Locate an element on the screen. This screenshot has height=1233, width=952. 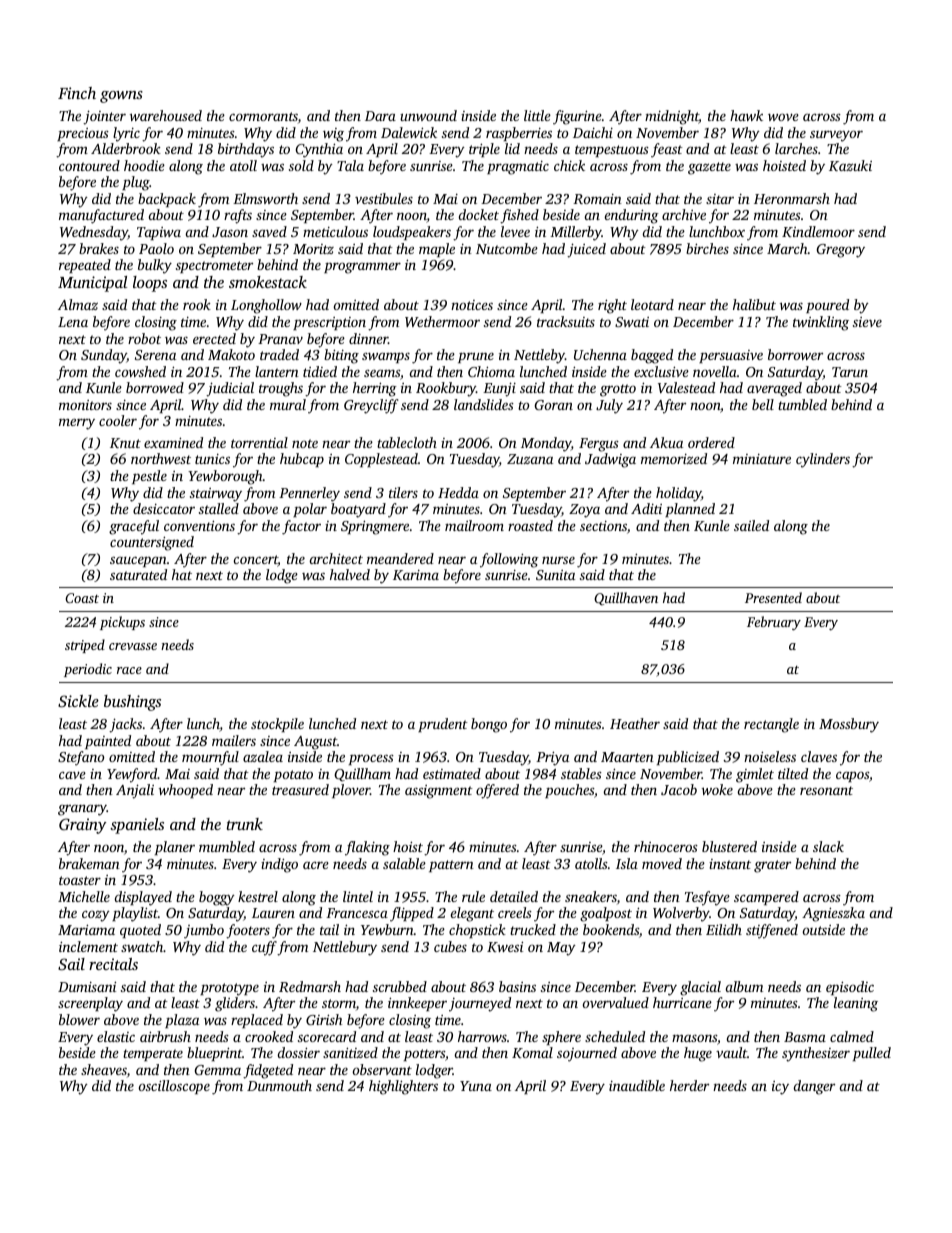
blustered is located at coordinates (729, 846).
